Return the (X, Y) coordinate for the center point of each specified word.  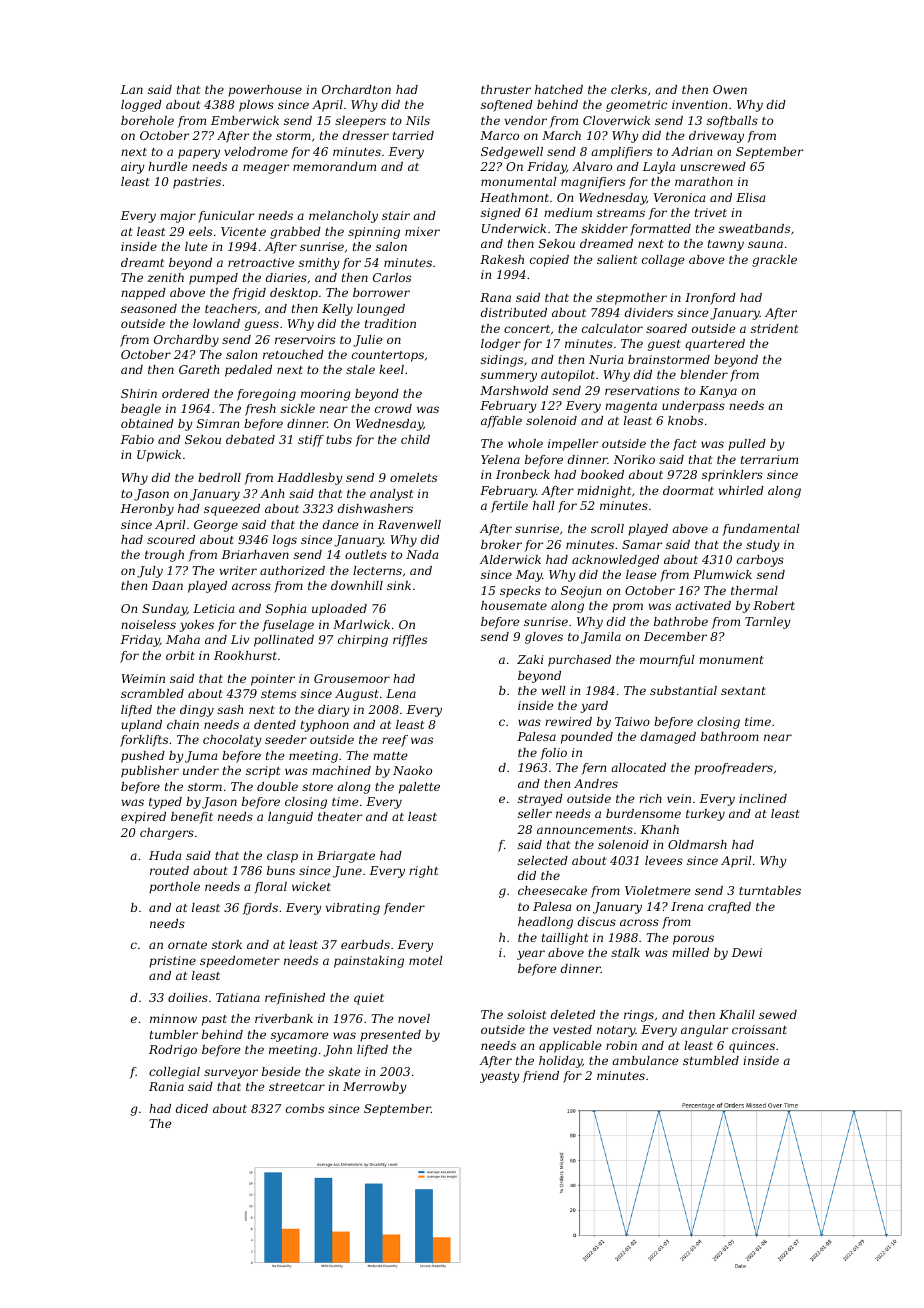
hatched (559, 89)
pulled (747, 445)
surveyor (231, 1074)
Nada (422, 554)
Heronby (147, 510)
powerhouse (265, 91)
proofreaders (733, 769)
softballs (732, 122)
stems (278, 694)
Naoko (412, 770)
